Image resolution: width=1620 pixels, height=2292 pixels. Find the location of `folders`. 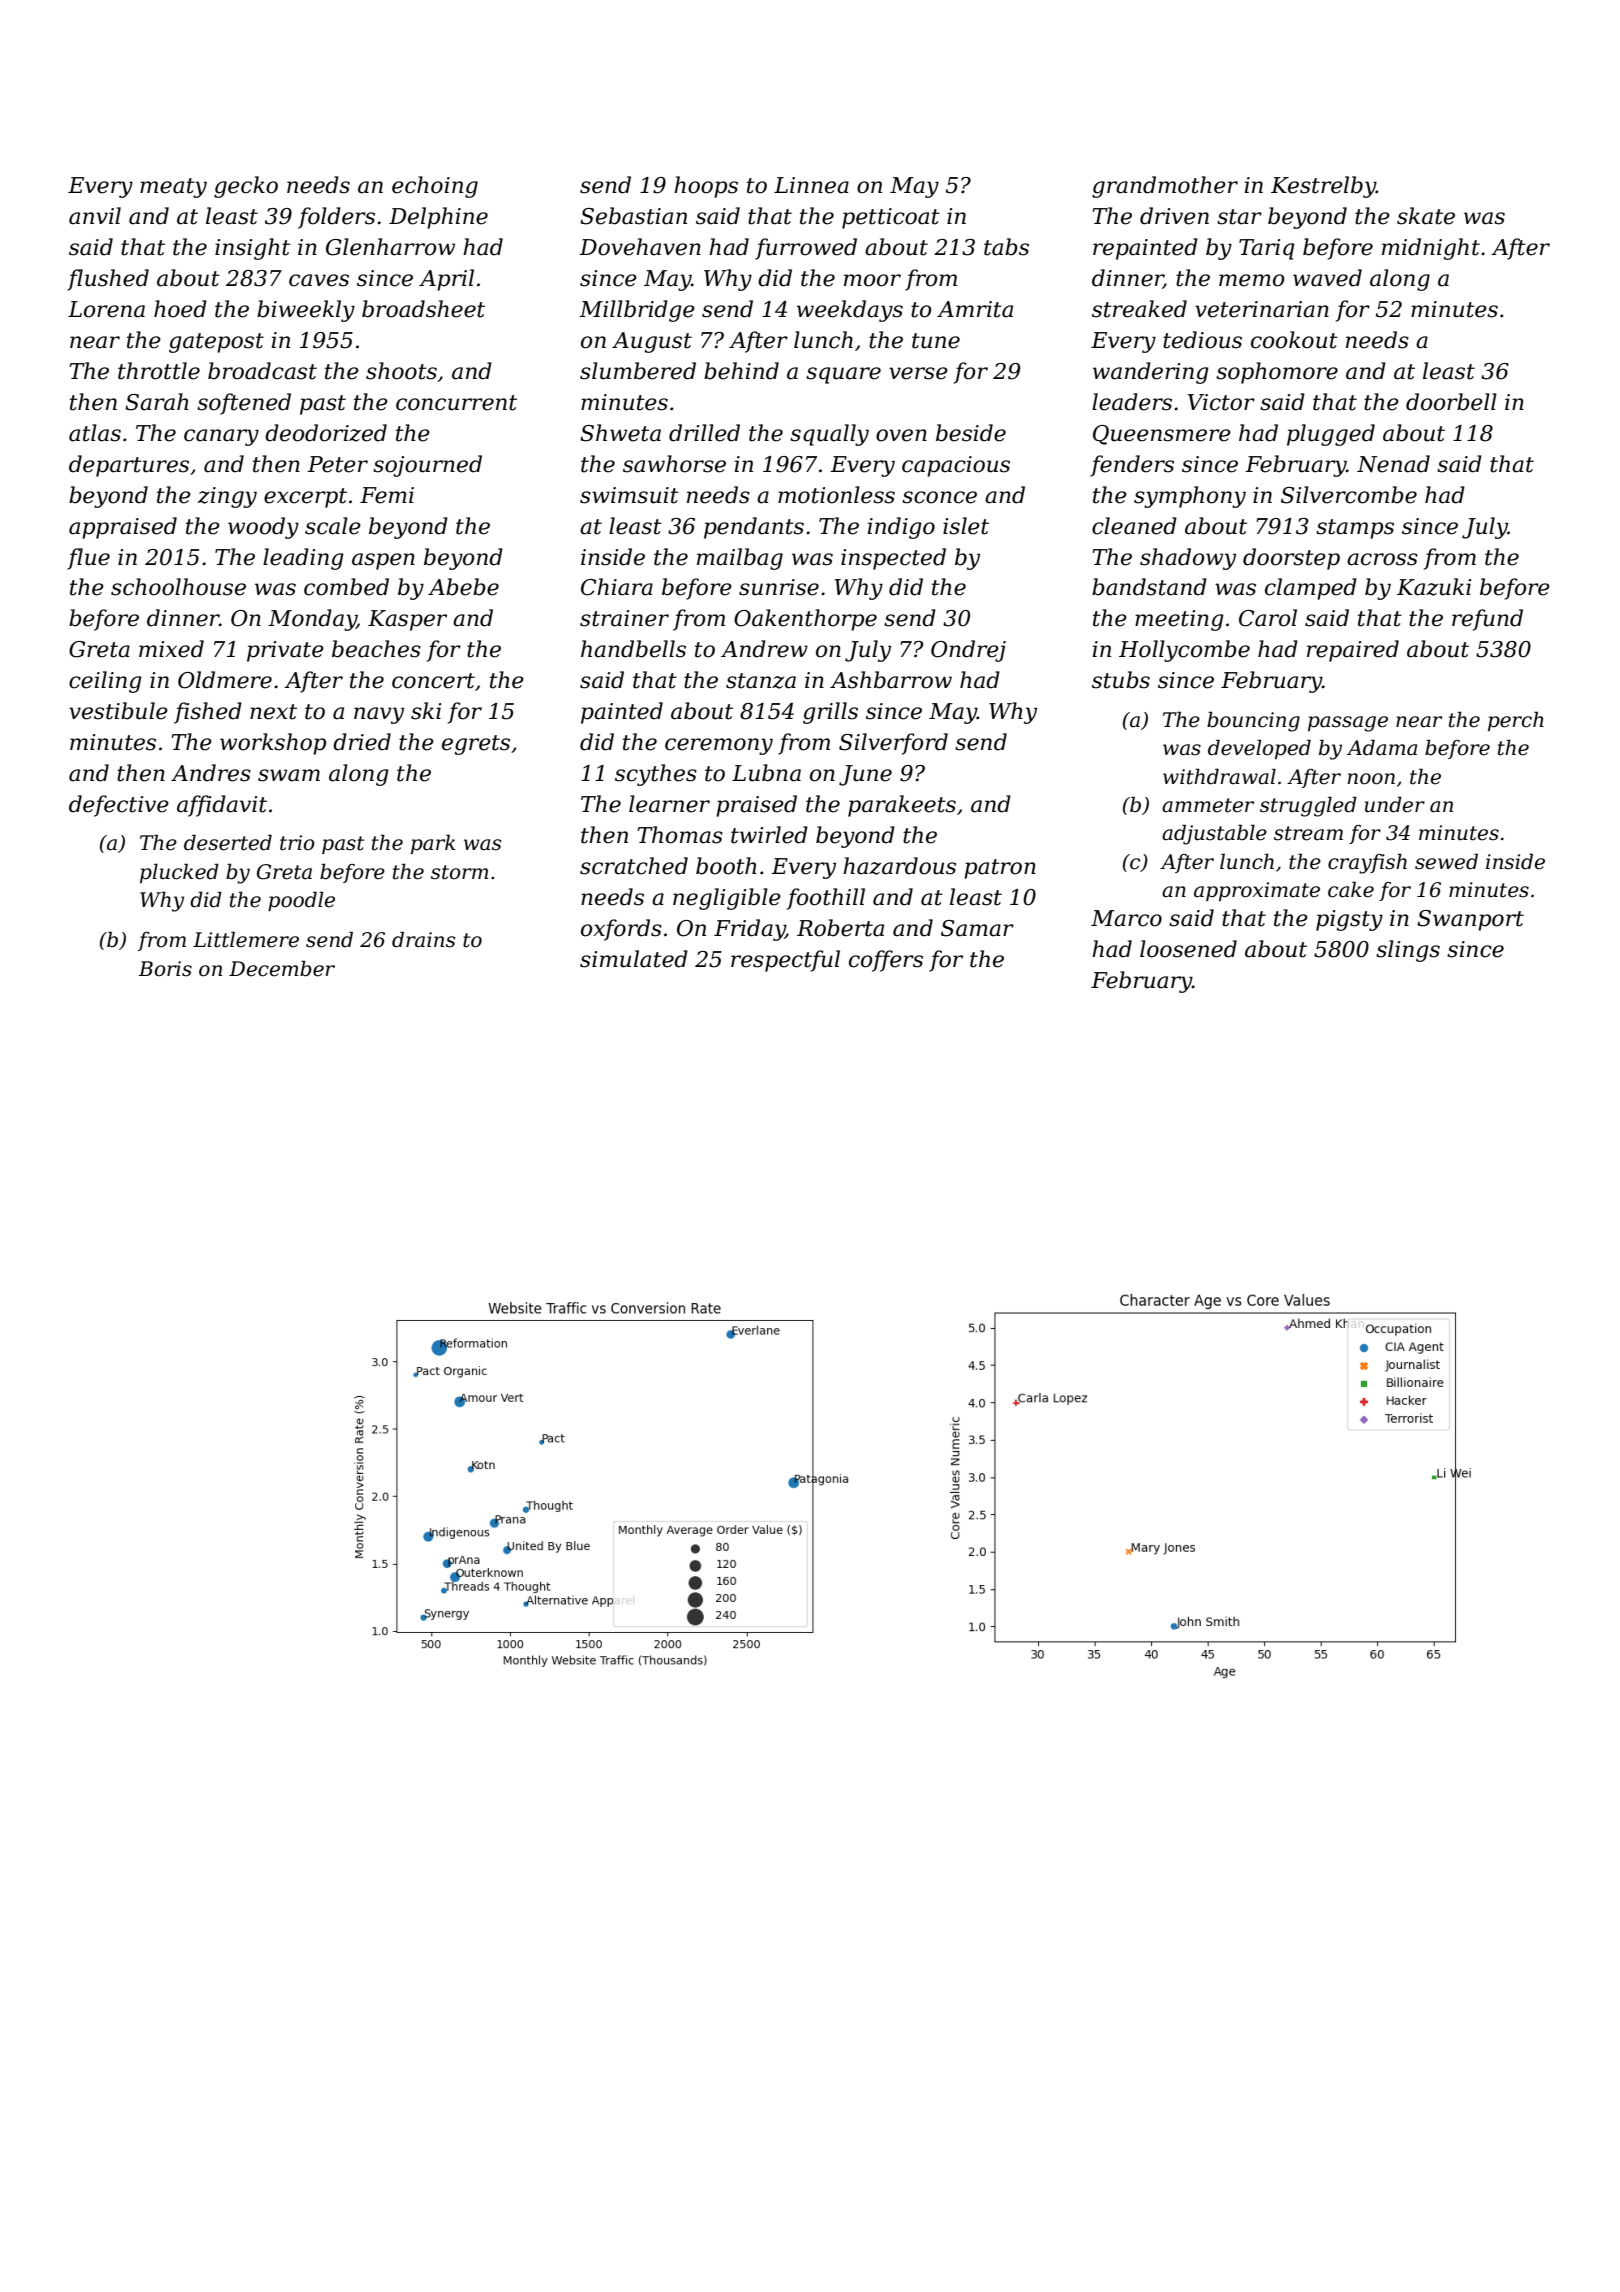

folders is located at coordinates (336, 218).
